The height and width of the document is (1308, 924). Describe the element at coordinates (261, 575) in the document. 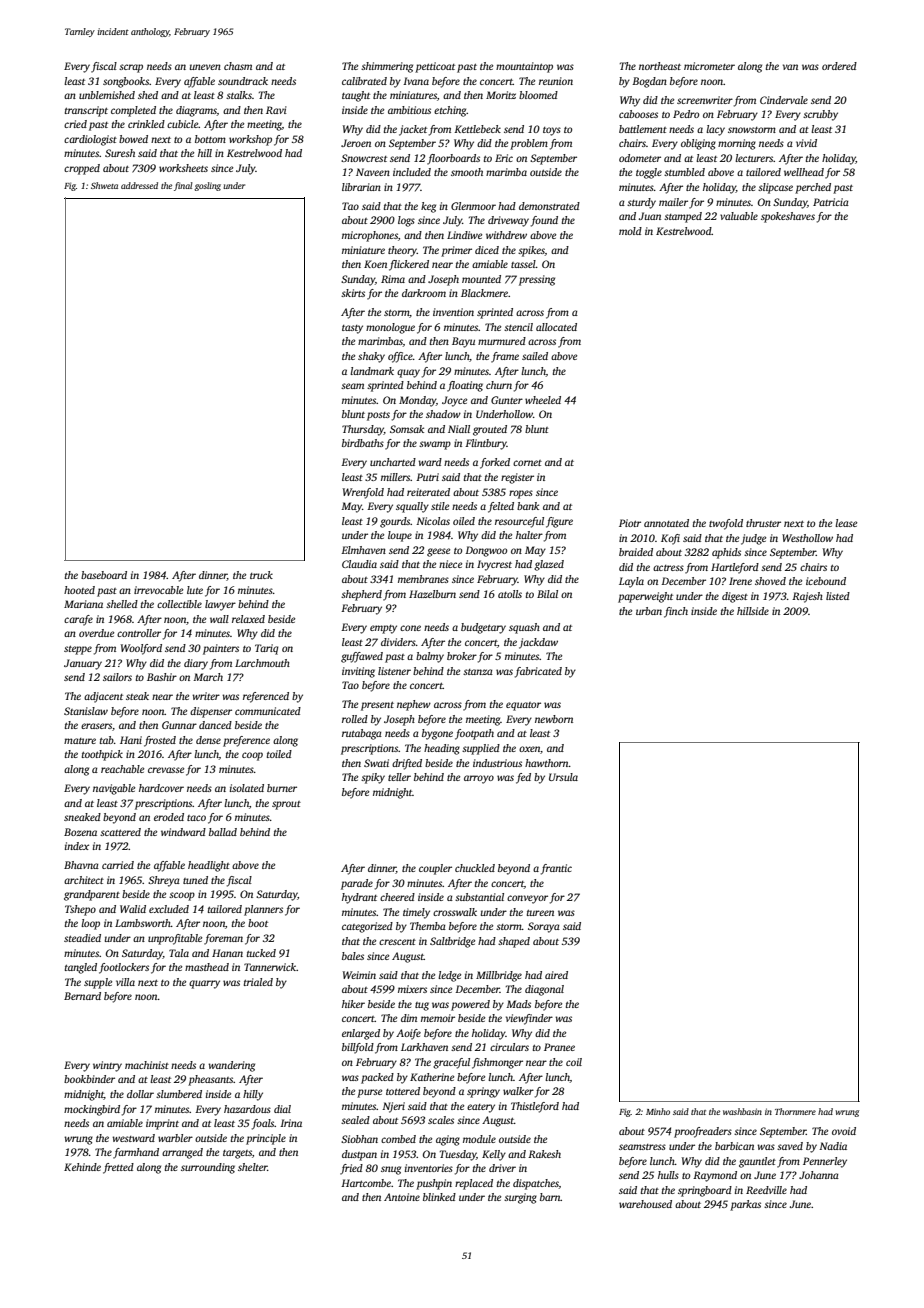

I see `truck` at that location.
